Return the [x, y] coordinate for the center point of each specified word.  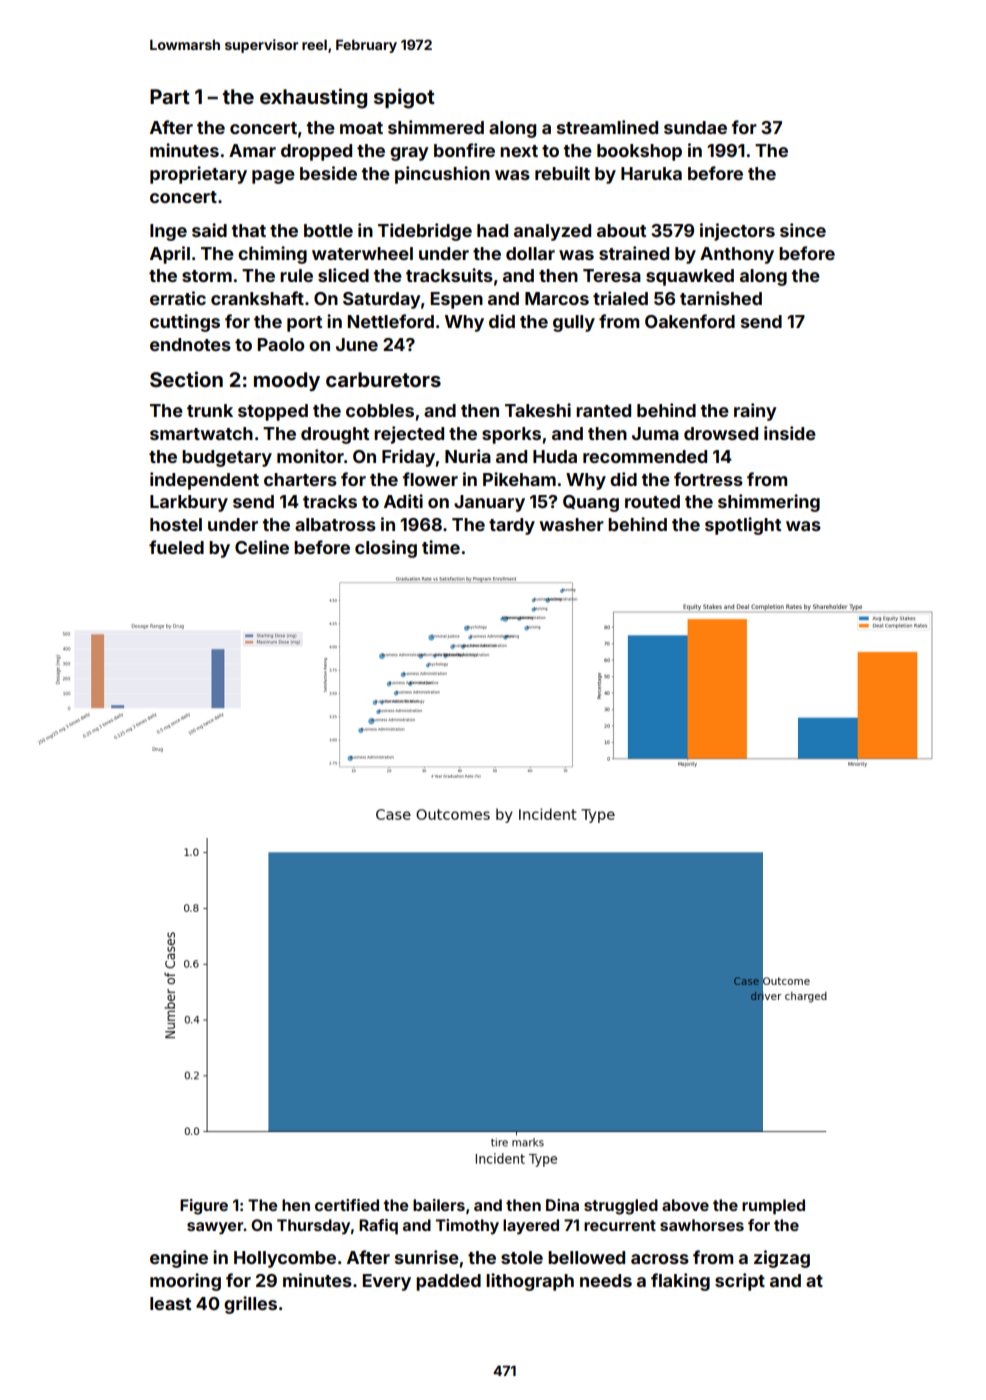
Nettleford [390, 321]
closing [386, 549]
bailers [439, 1205]
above [685, 1205]
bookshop [639, 152]
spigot [404, 98]
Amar [252, 150]
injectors [737, 232]
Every [386, 1282]
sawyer [215, 1228]
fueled [176, 547]
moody [287, 381]
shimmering [769, 503]
